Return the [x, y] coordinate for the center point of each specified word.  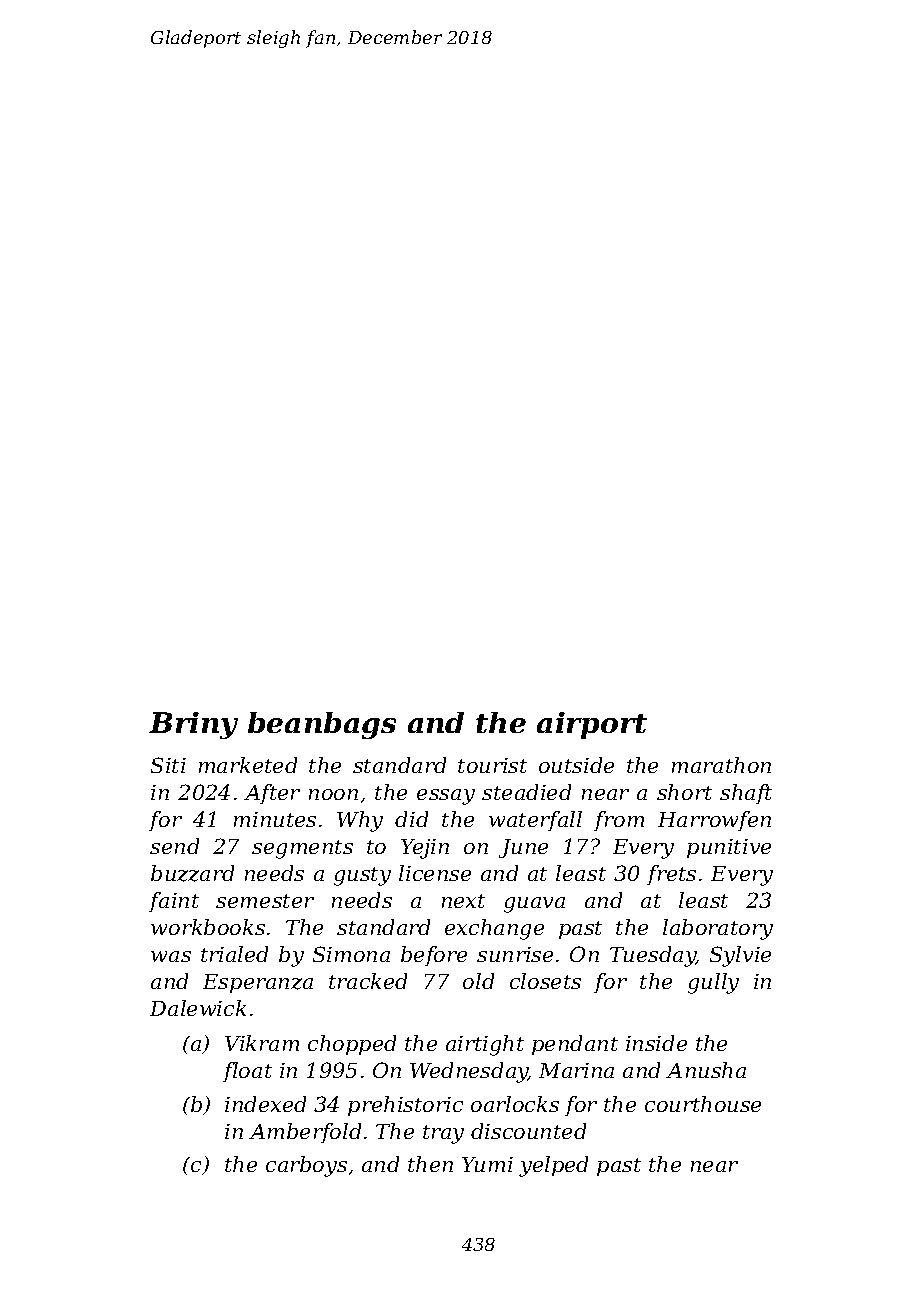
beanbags [322, 725]
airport [592, 725]
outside [576, 765]
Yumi [487, 1164]
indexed [265, 1104]
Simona [351, 954]
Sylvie [740, 956]
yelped [553, 1166]
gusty [362, 876]
